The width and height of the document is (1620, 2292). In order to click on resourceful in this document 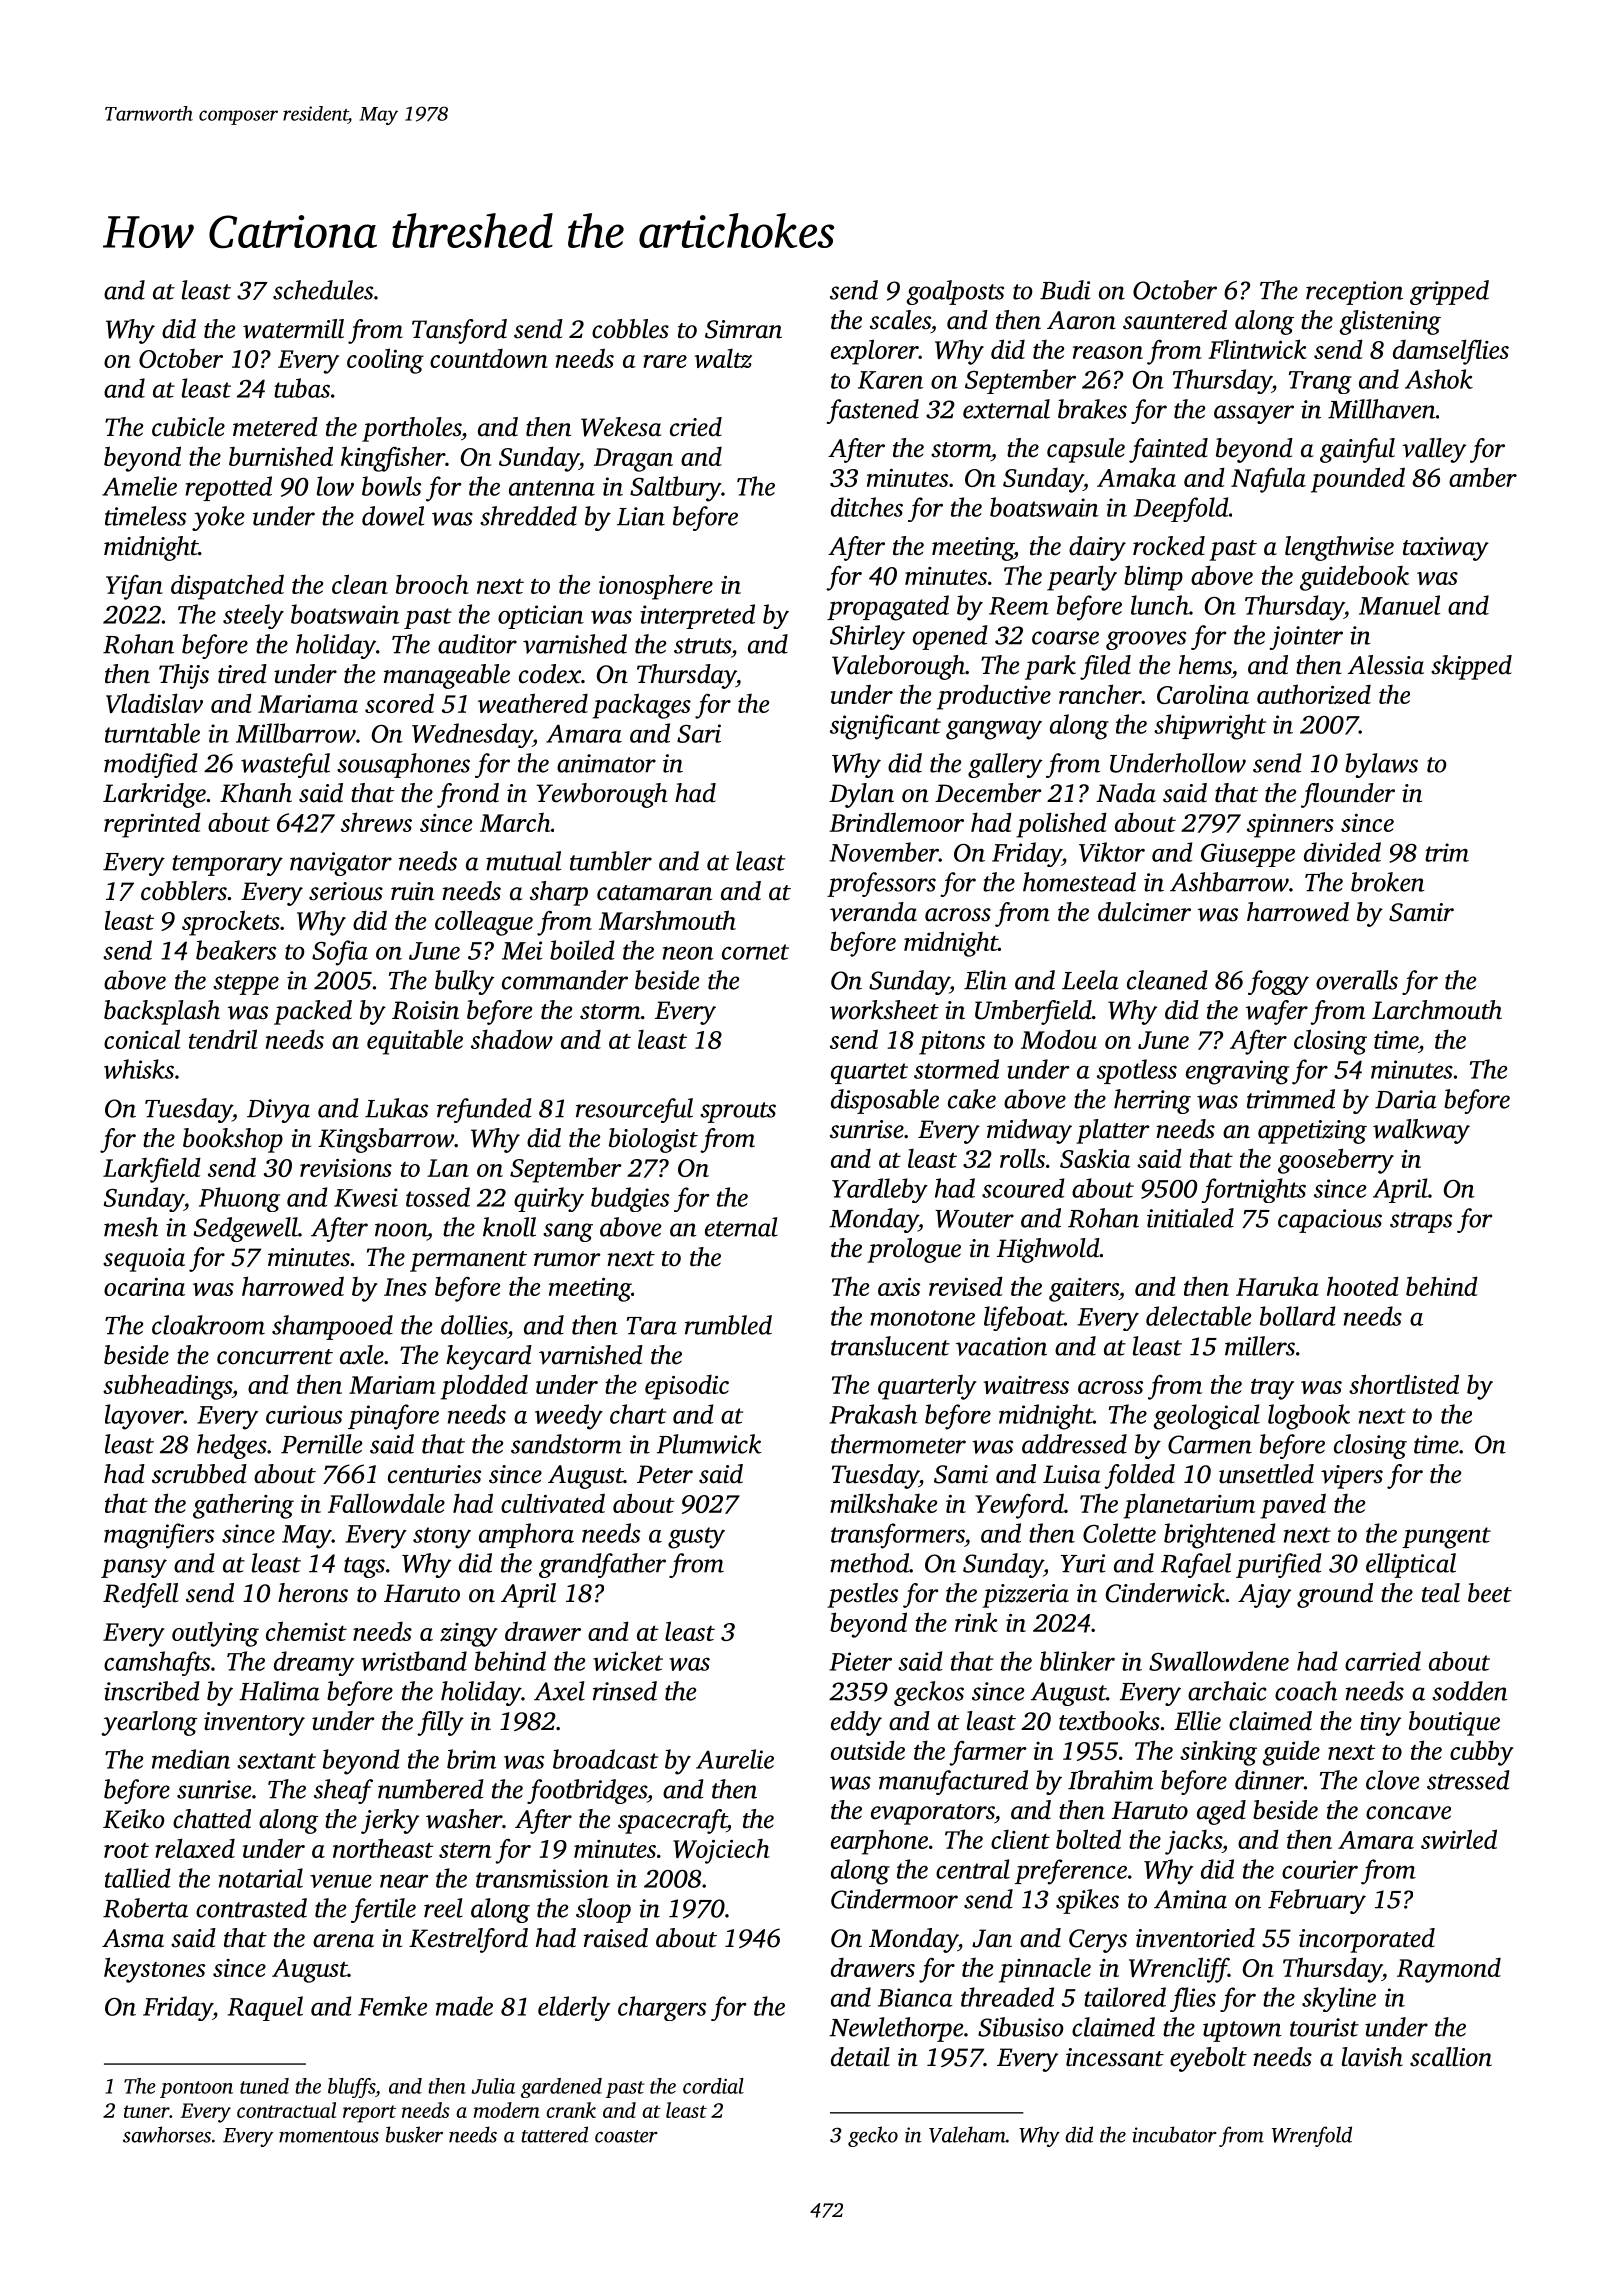, I will do `click(634, 1110)`.
